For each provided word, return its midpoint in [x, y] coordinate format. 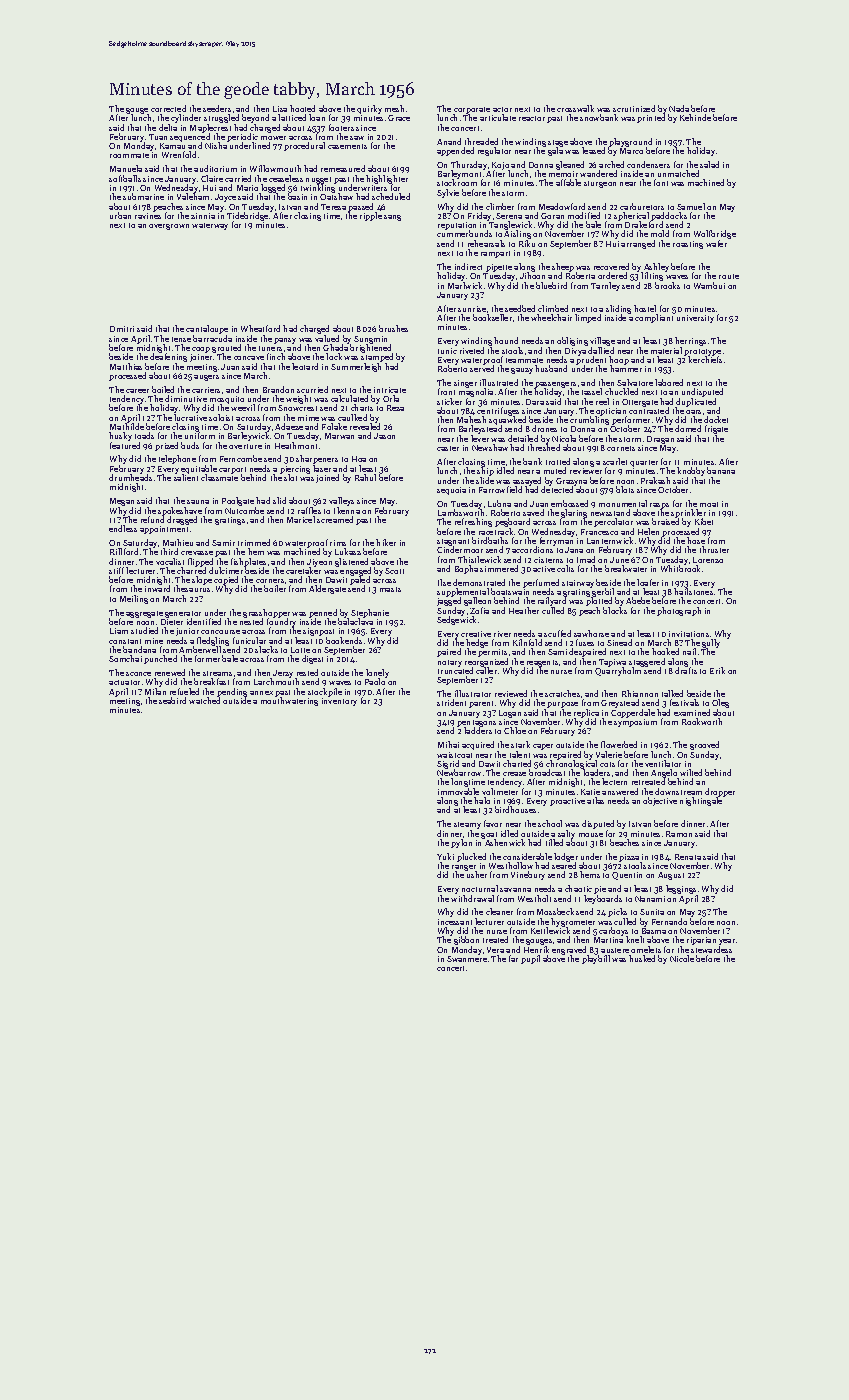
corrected [168, 108]
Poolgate [238, 501]
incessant [455, 922]
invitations [689, 634]
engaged [355, 572]
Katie [590, 792]
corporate [471, 111]
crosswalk [575, 108]
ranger [464, 868]
